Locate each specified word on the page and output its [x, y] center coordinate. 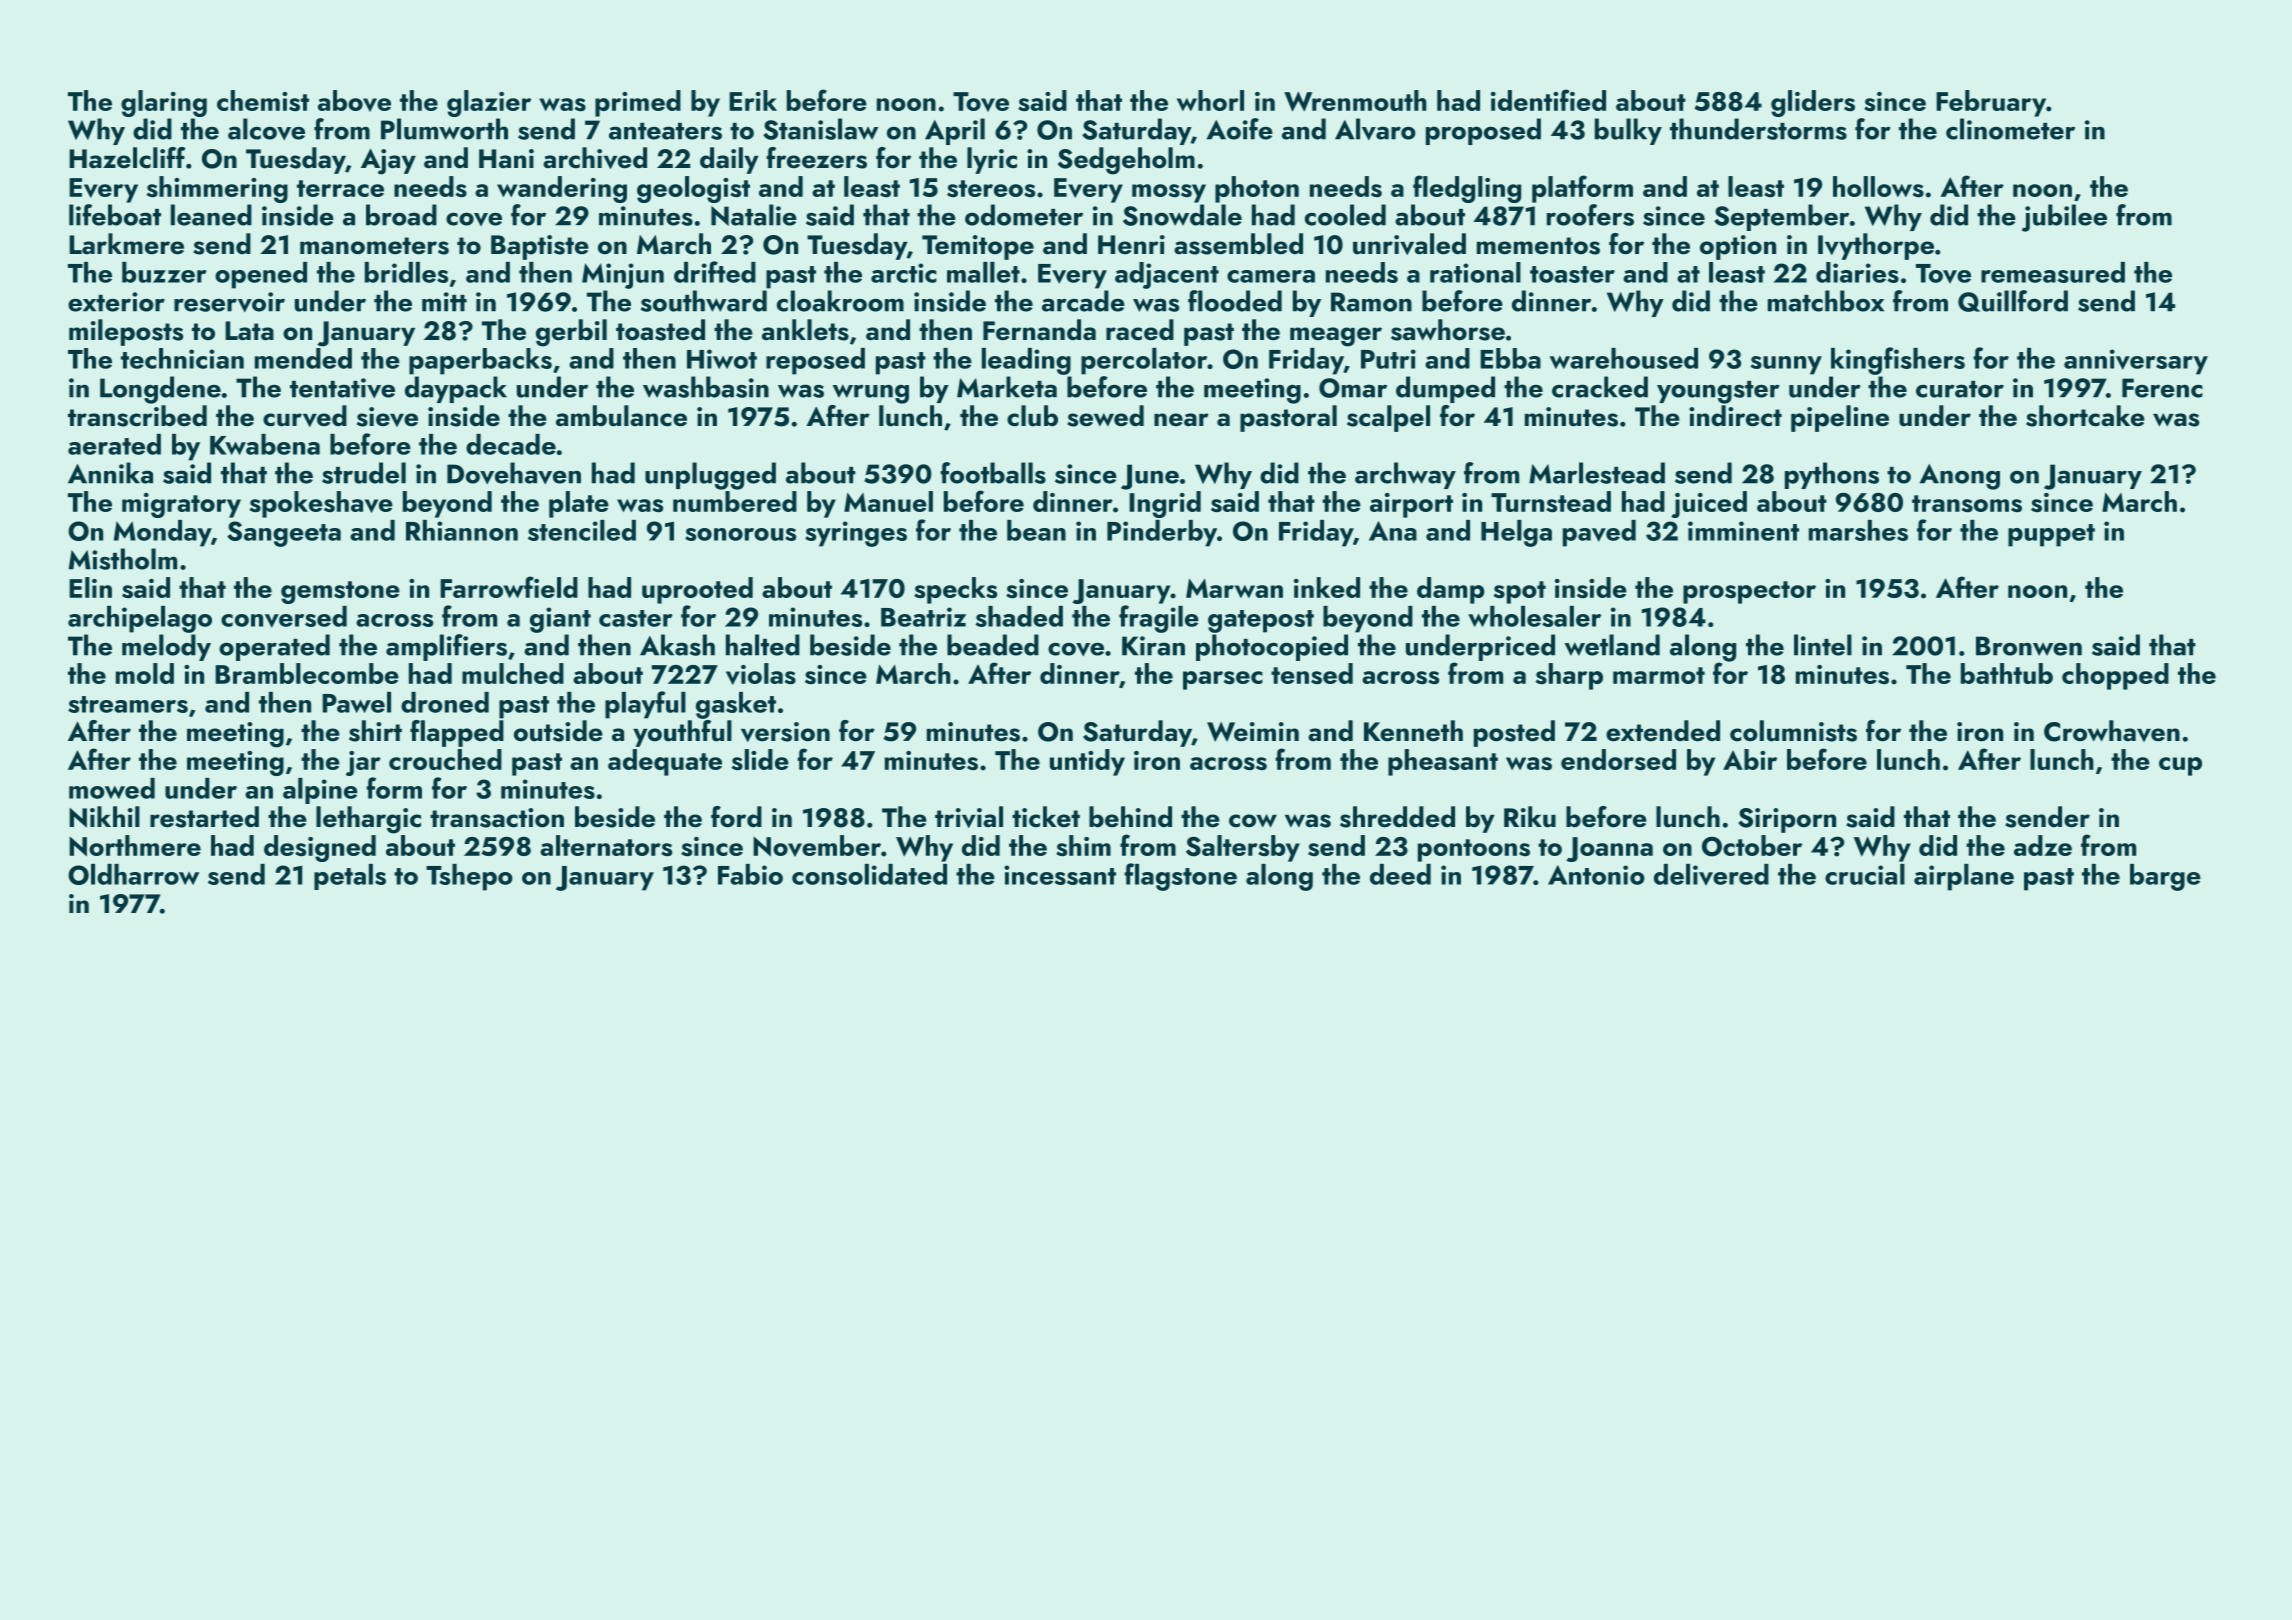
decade [511, 444]
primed [638, 103]
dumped [1445, 389]
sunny [1786, 365]
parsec [1223, 680]
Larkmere [126, 244]
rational [1475, 272]
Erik [753, 100]
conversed [284, 617]
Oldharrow [133, 874]
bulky [1628, 131]
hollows [1878, 186]
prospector [1749, 592]
